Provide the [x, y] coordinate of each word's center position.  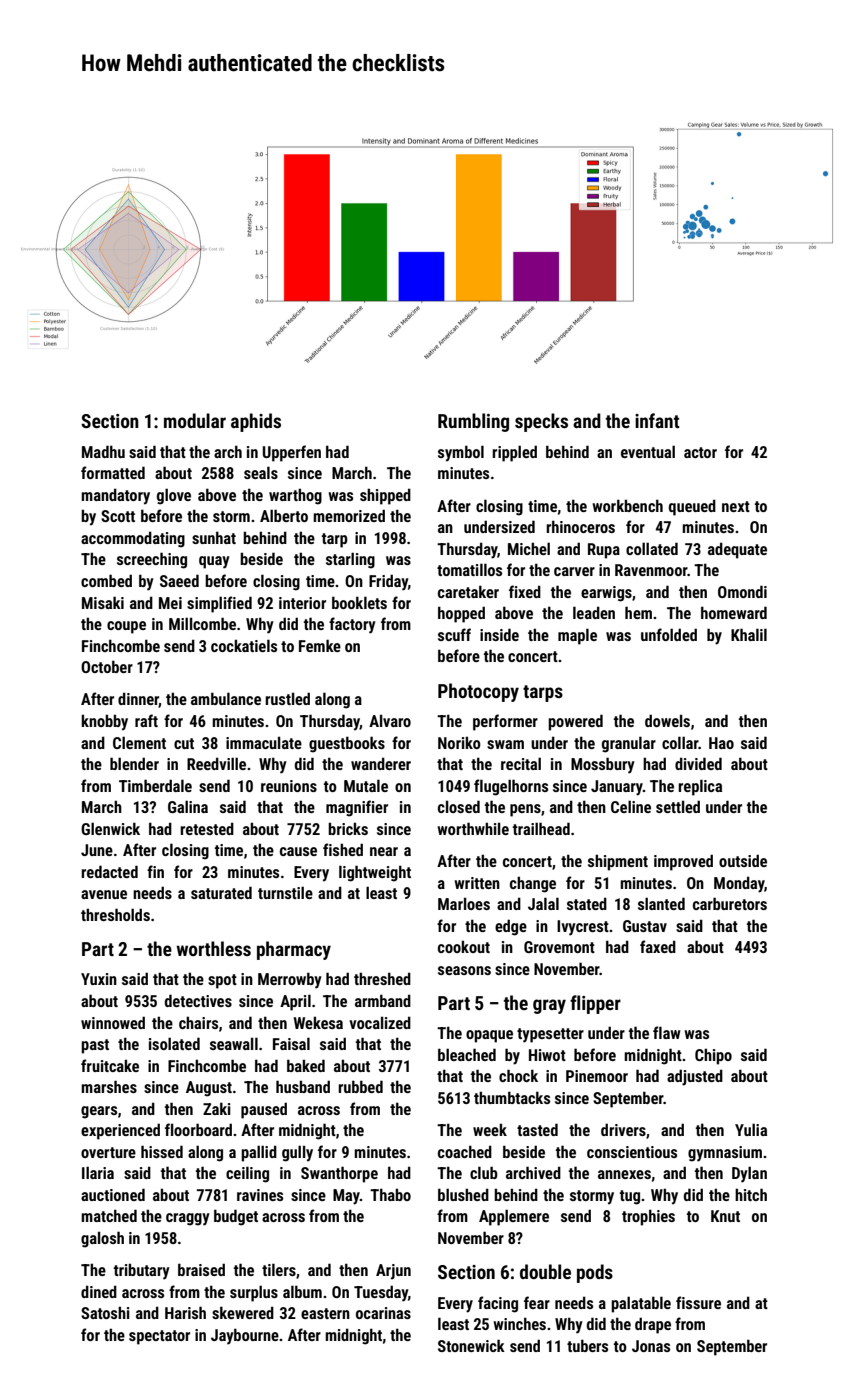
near [384, 851]
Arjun [393, 1272]
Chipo [713, 1056]
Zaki [217, 1108]
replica [700, 787]
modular [195, 420]
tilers [279, 1269]
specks [541, 422]
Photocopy [478, 692]
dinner [138, 700]
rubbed [360, 1086]
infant [657, 420]
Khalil [749, 634]
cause [298, 851]
